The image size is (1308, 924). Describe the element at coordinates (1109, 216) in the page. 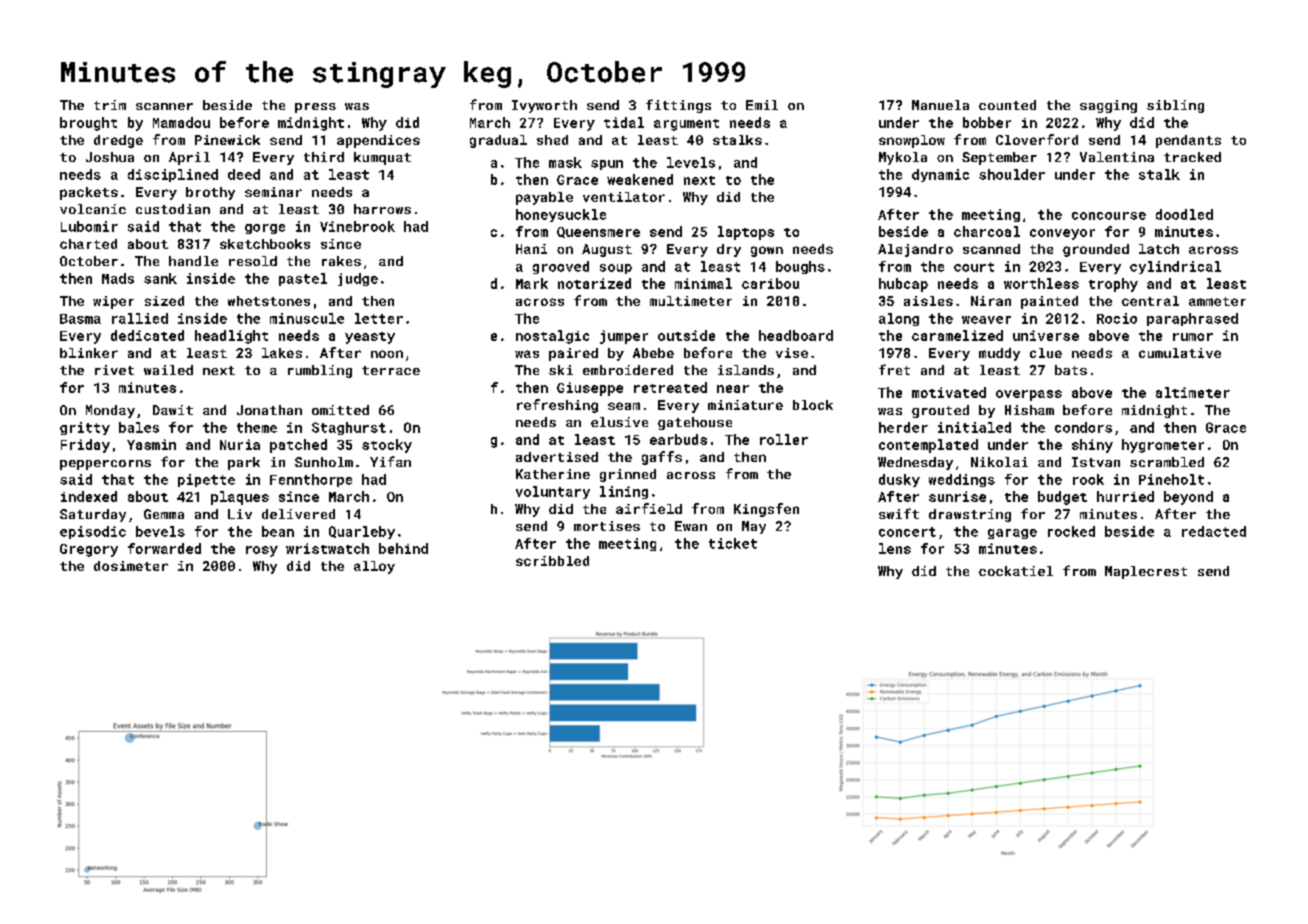

I see `concourse` at that location.
